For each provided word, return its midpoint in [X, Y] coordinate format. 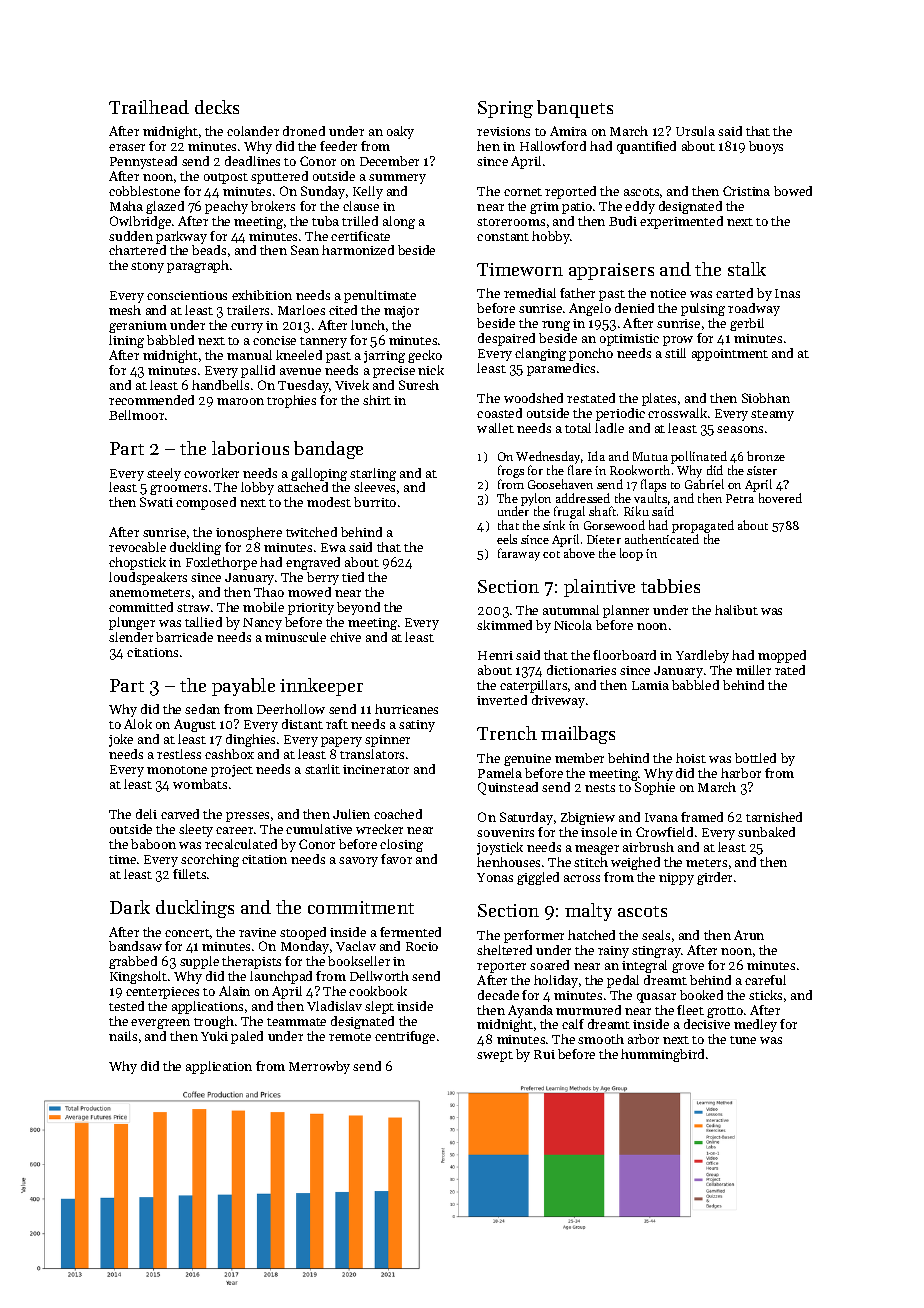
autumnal [571, 610]
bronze [766, 456]
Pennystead [143, 162]
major [401, 312]
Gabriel [704, 484]
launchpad [281, 977]
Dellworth [379, 976]
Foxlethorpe [221, 563]
